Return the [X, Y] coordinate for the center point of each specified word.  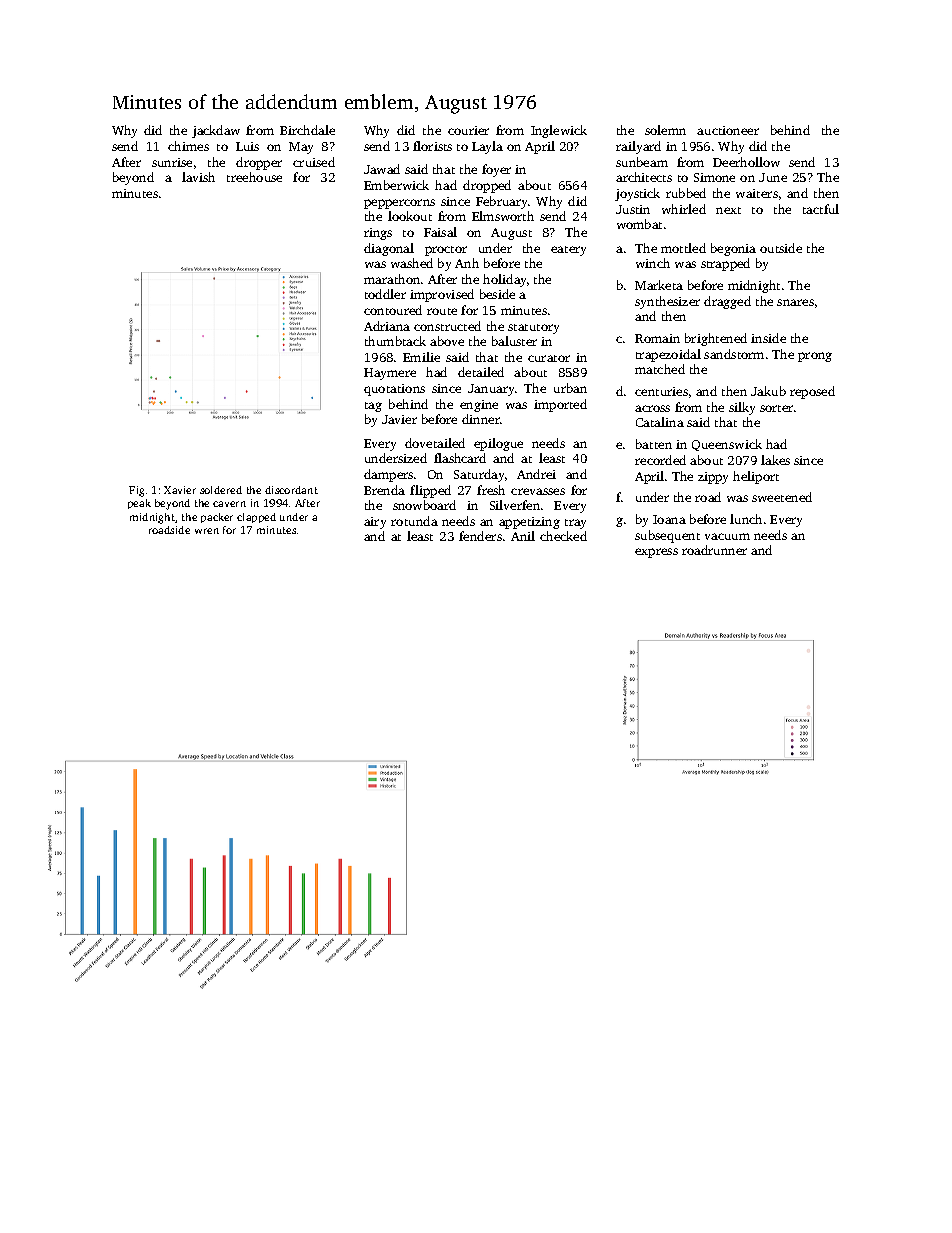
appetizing [529, 523]
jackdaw [216, 131]
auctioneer [728, 130]
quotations [394, 390]
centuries [661, 391]
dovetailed [435, 443]
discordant [291, 490]
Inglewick [559, 131]
